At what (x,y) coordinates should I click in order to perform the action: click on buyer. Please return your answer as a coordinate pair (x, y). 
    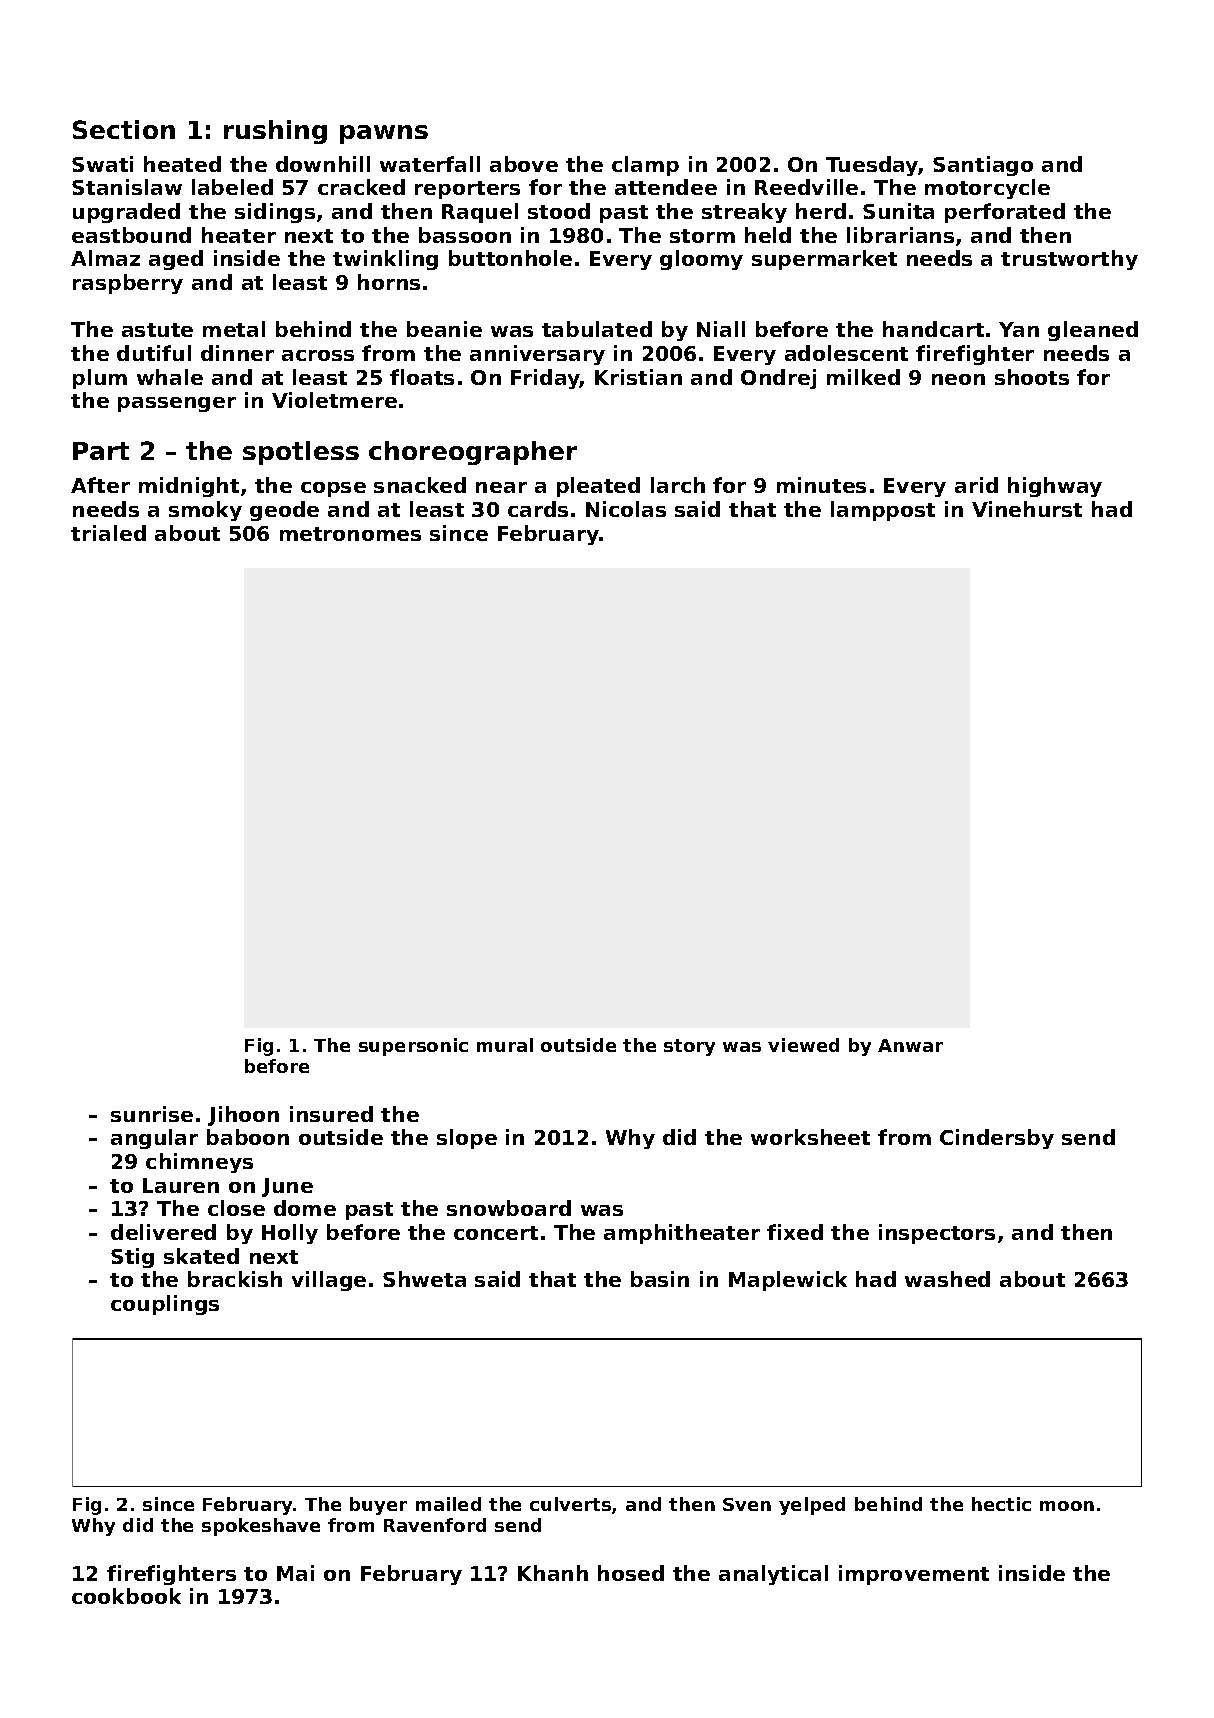
    Looking at the image, I should click on (378, 1506).
